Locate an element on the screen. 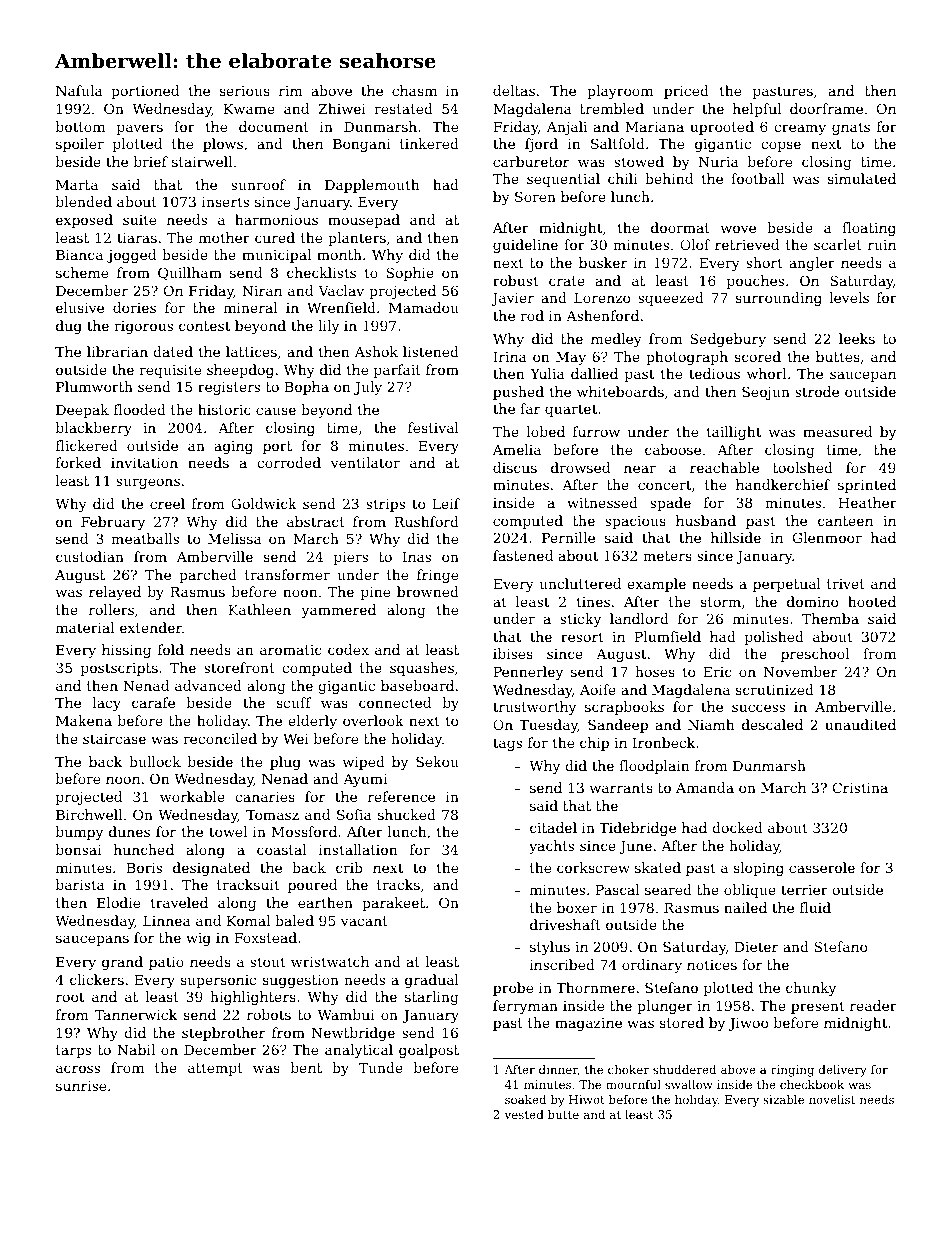  serious is located at coordinates (245, 91).
